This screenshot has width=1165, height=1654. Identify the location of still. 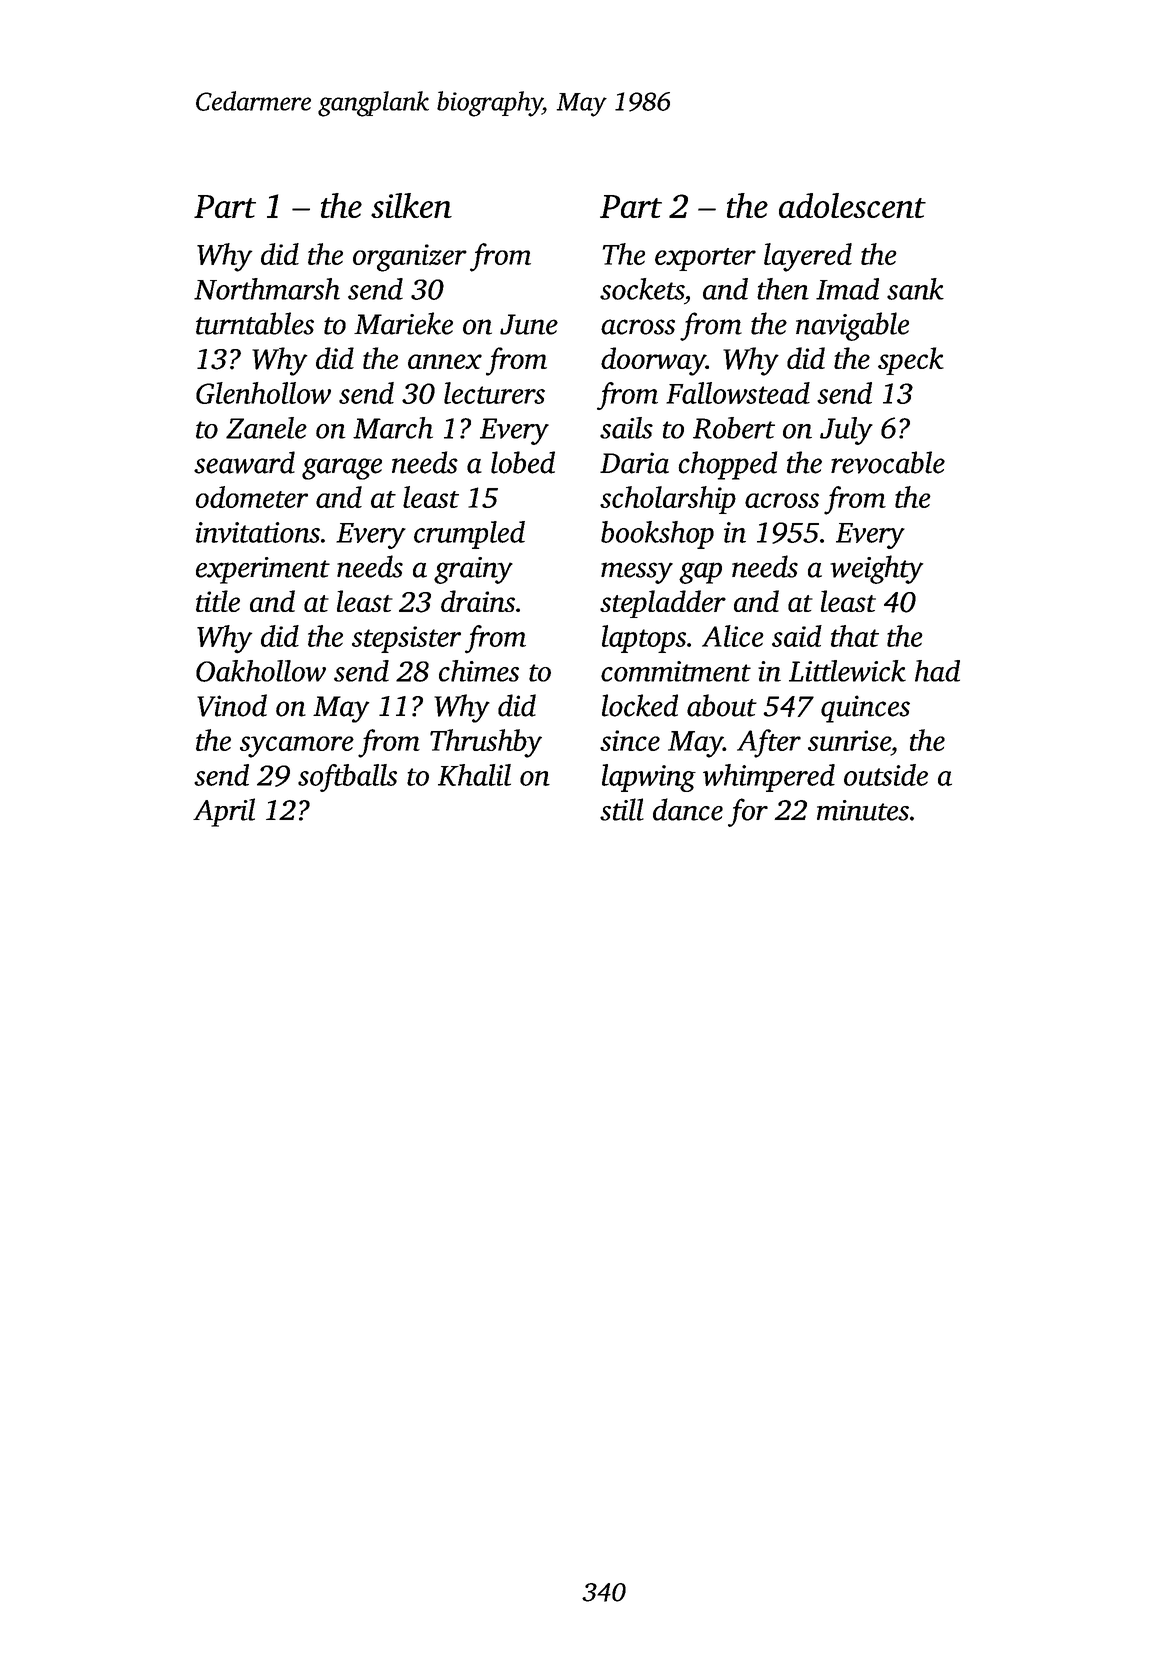
(622, 809).
